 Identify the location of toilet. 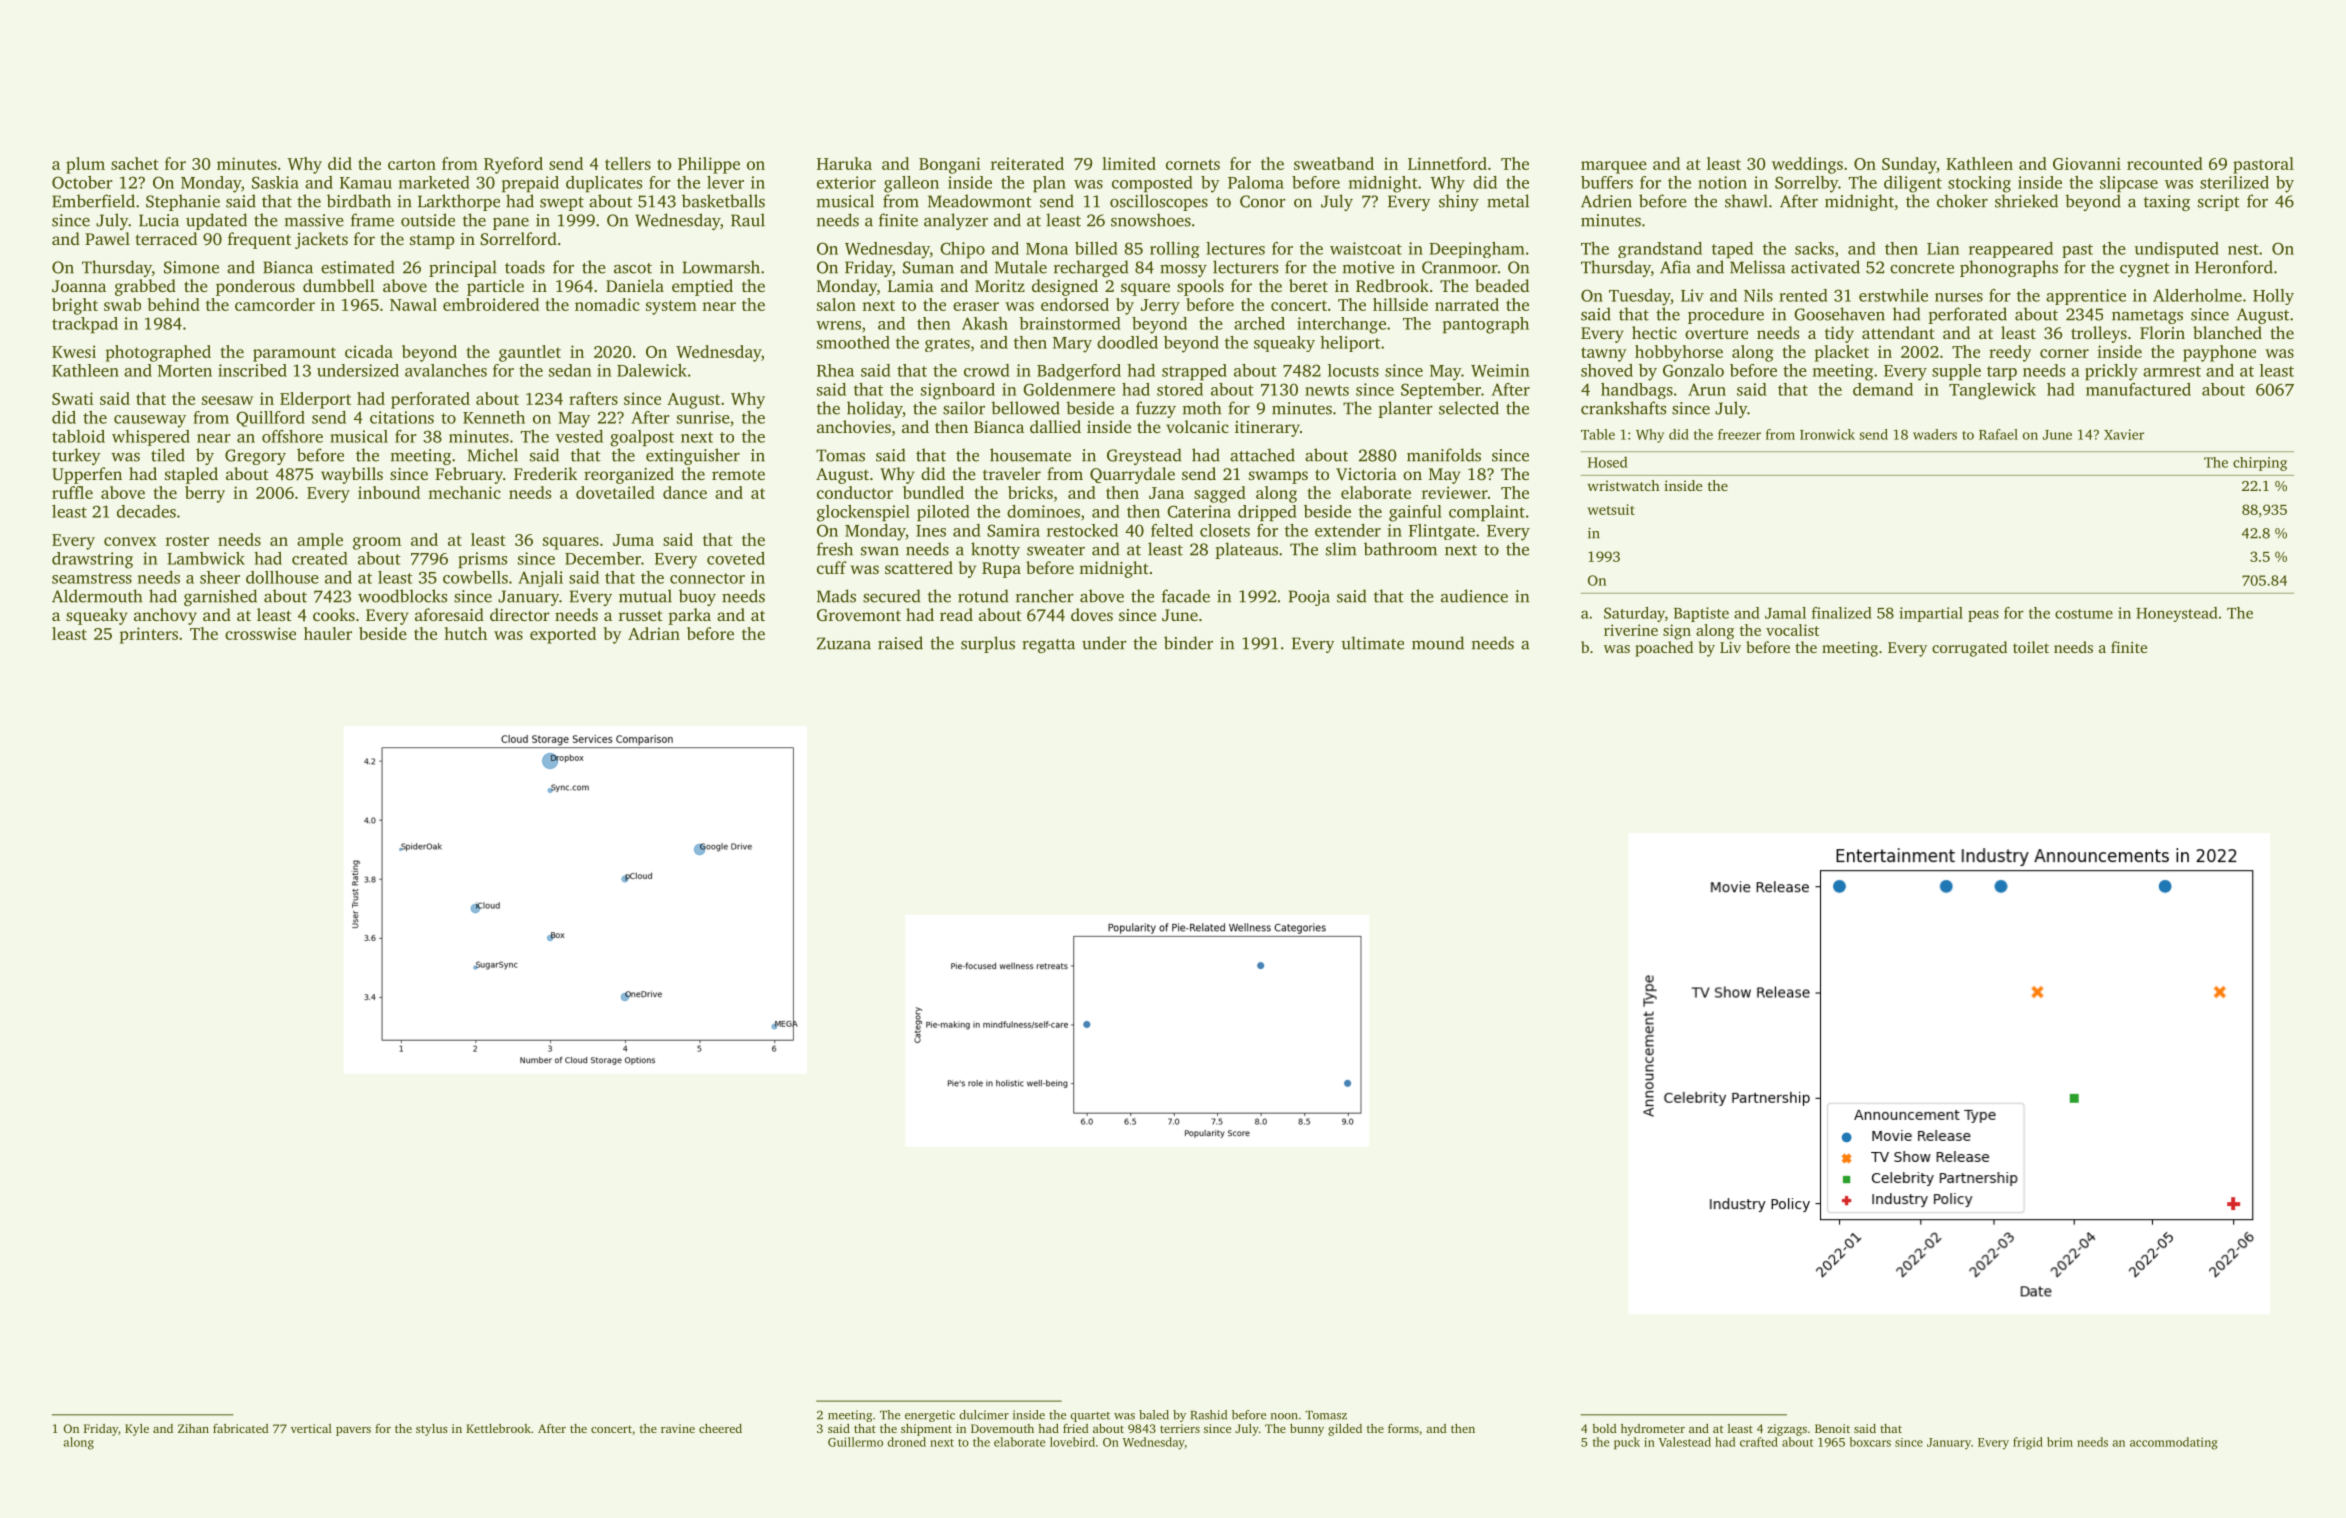
(2031, 647).
